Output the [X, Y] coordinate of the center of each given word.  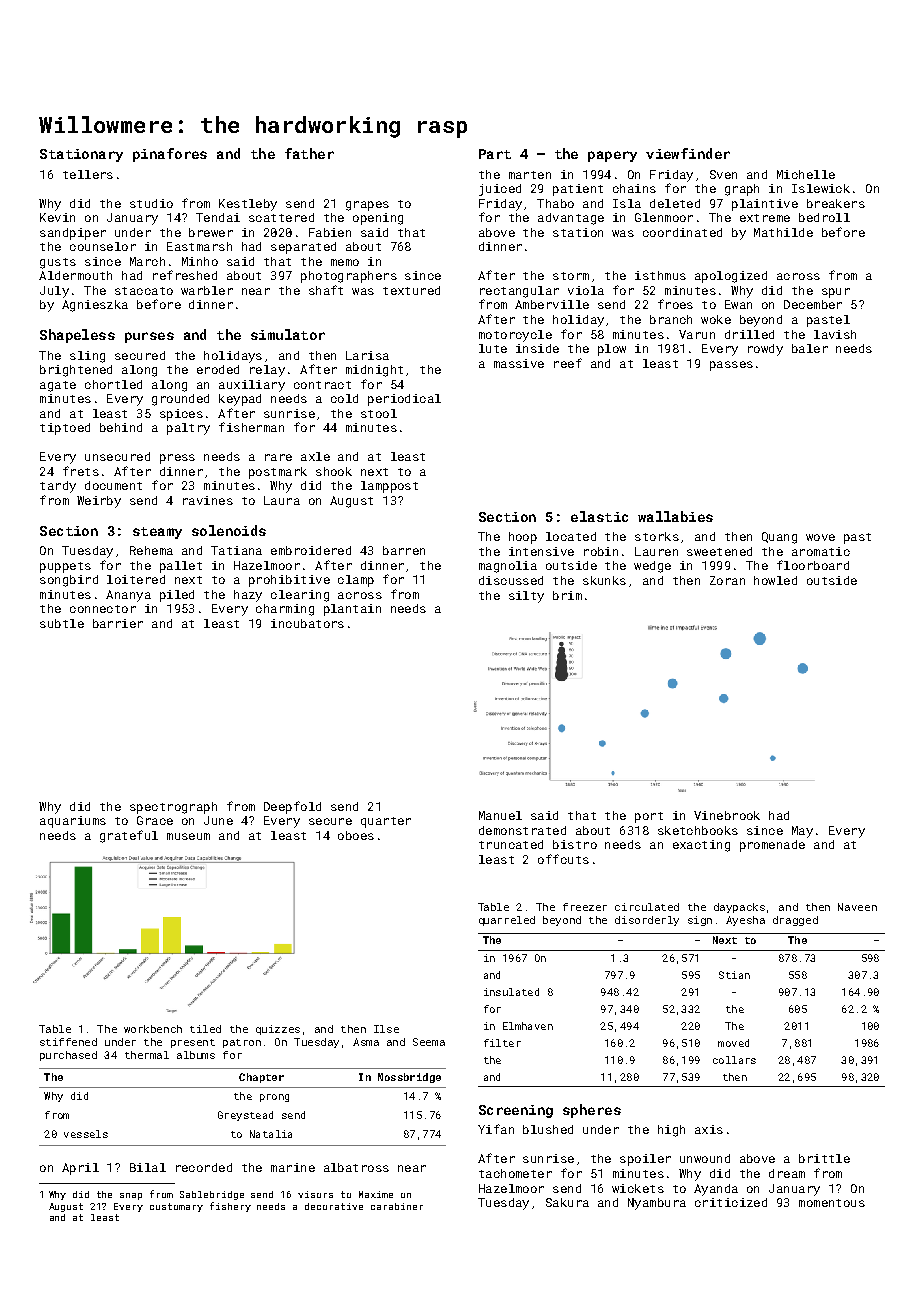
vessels [86, 1134]
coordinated [682, 232]
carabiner [397, 1206]
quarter [386, 822]
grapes [367, 206]
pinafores [170, 155]
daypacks [739, 908]
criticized [731, 1202]
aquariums [73, 822]
